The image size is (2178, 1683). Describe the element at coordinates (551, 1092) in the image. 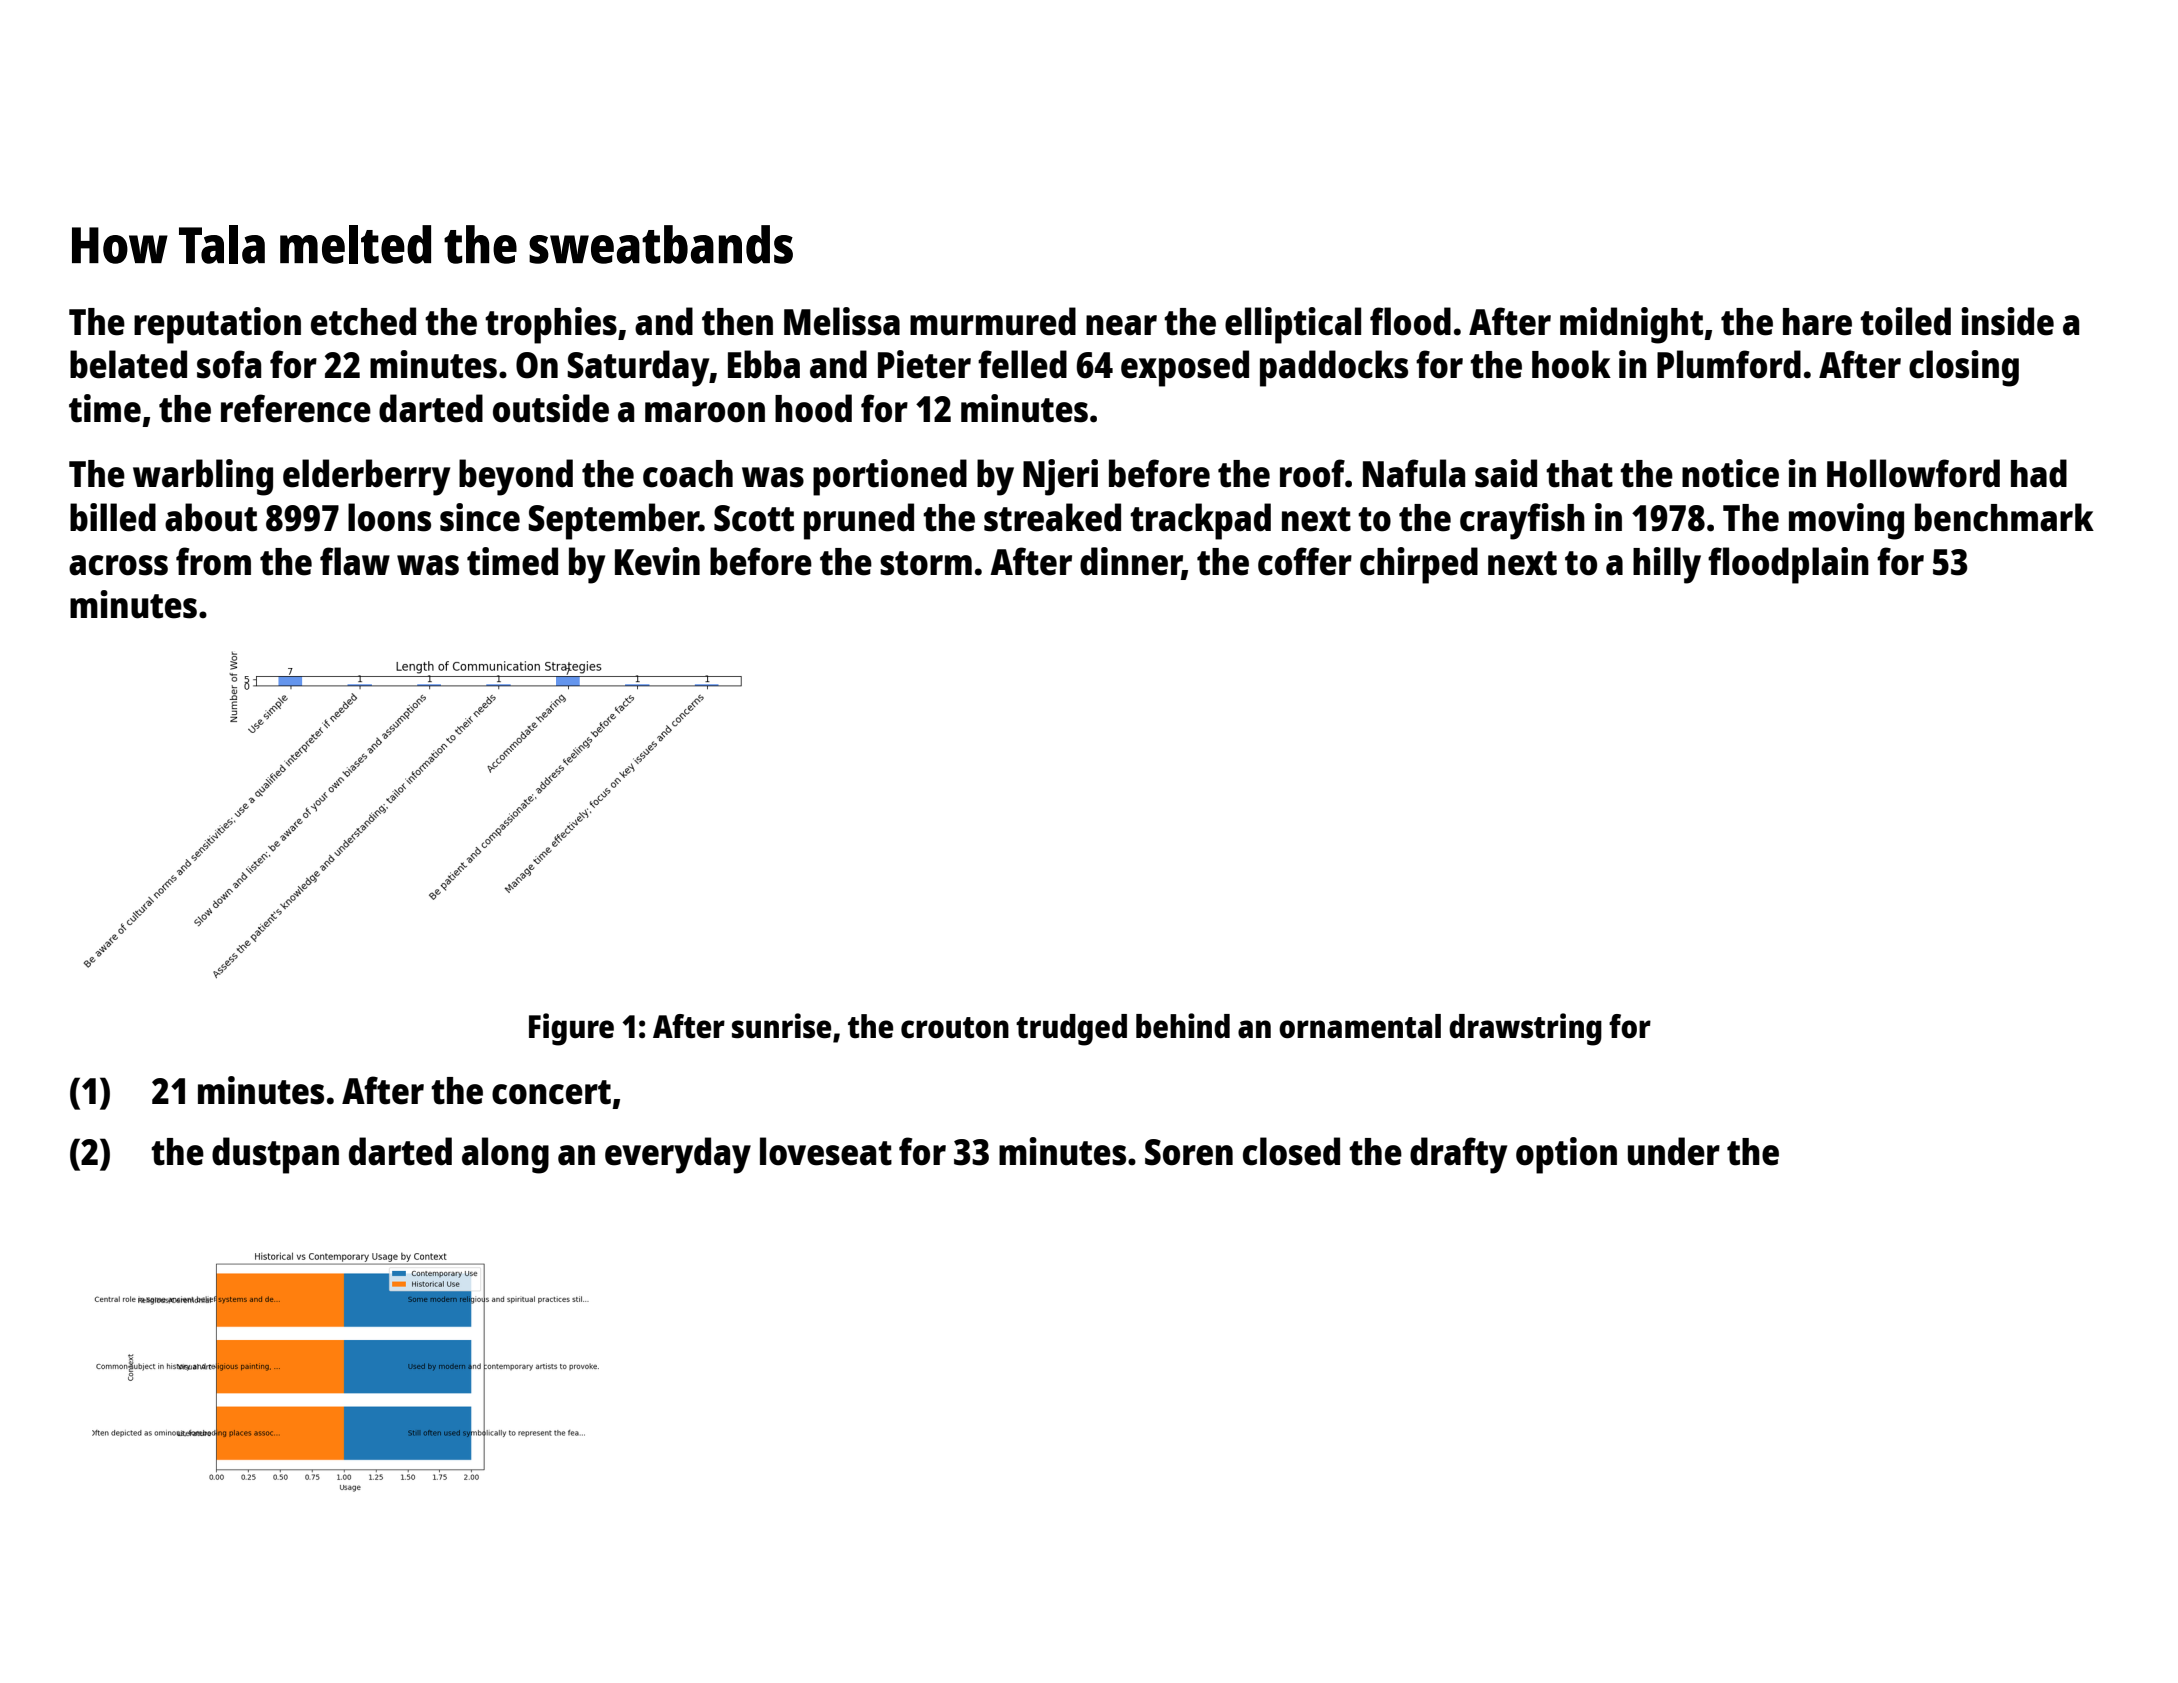

I see `concert` at that location.
